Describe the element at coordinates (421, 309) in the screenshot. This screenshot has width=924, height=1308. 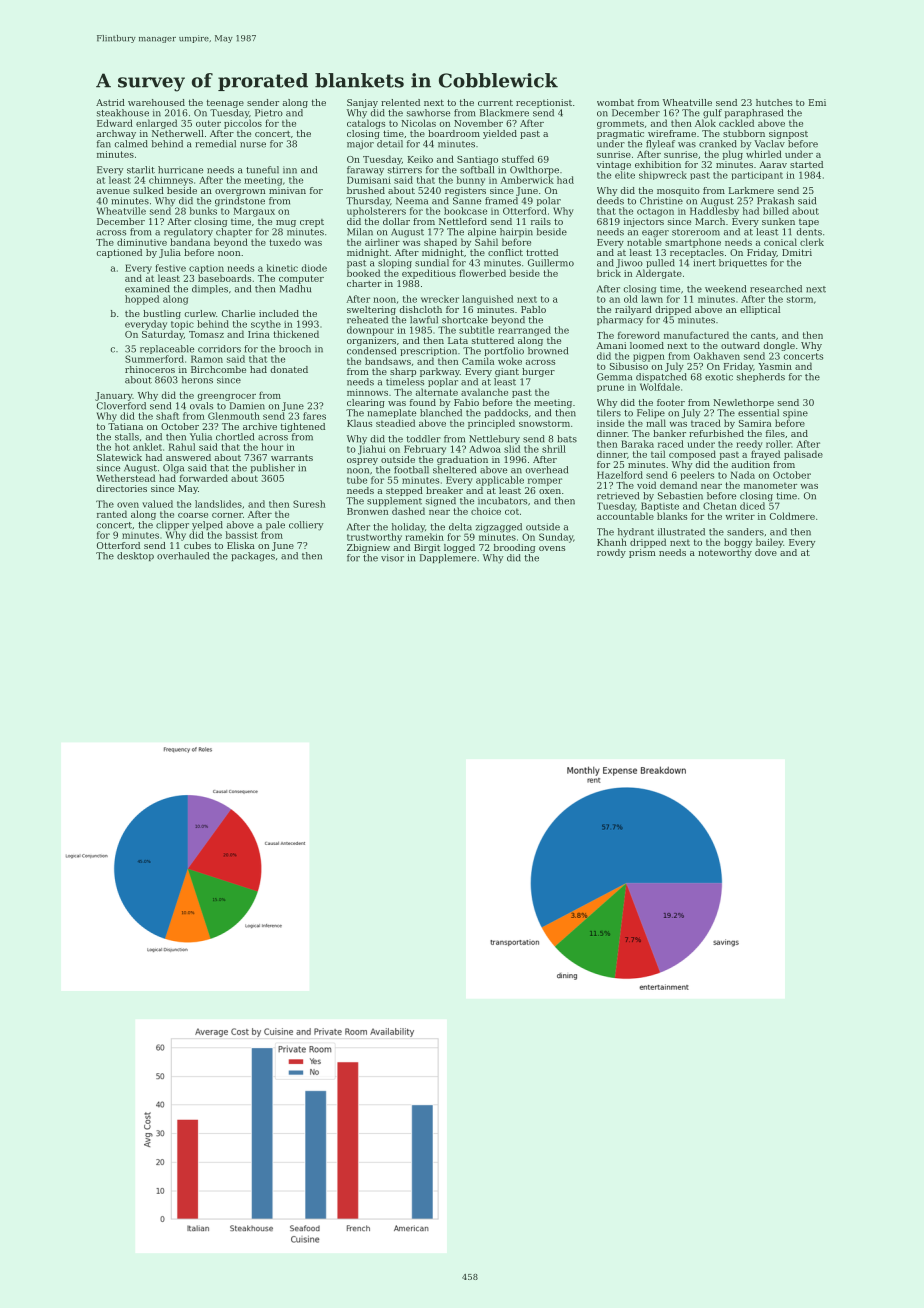
I see `dishcloth` at that location.
